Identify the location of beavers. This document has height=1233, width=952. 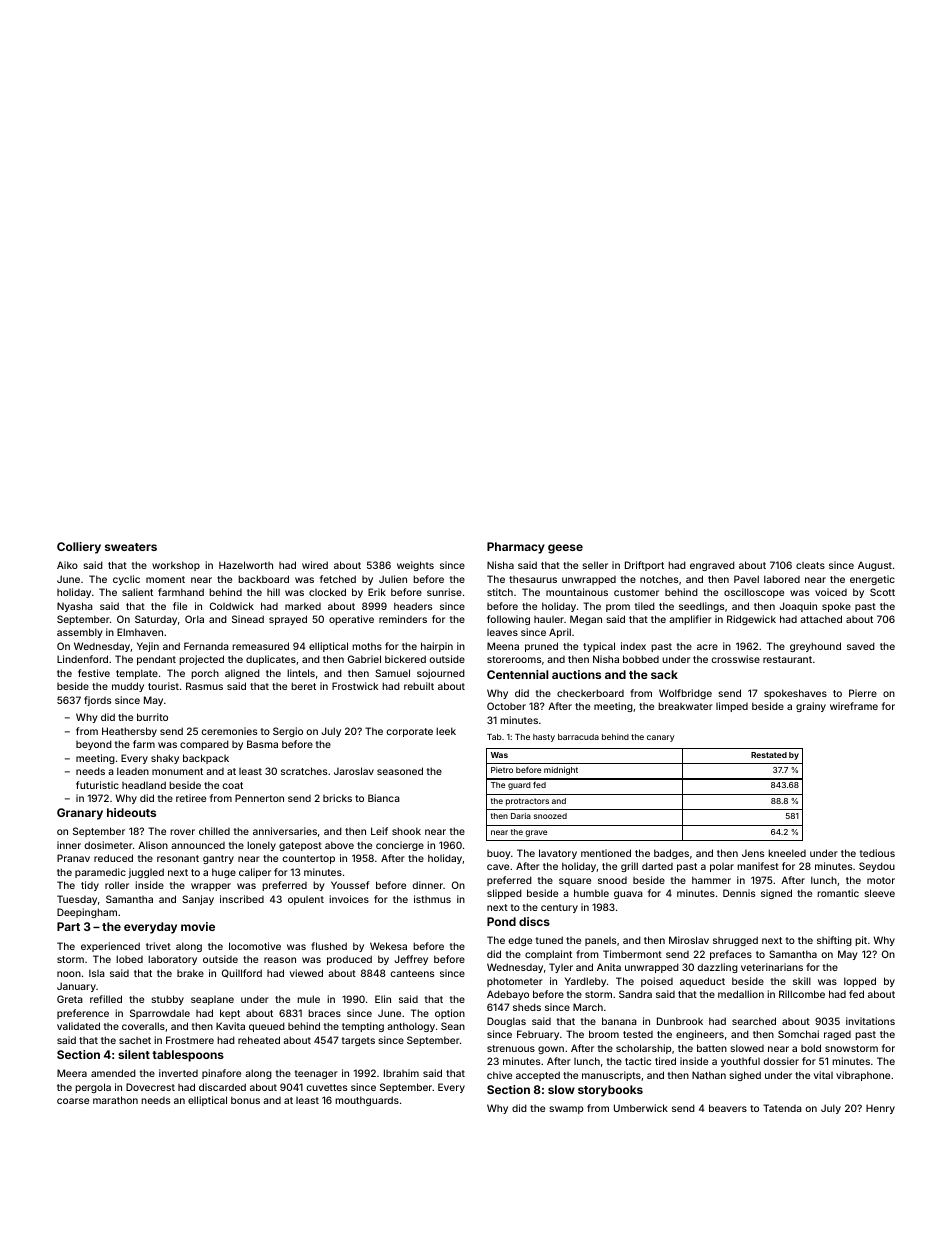
(728, 1108).
